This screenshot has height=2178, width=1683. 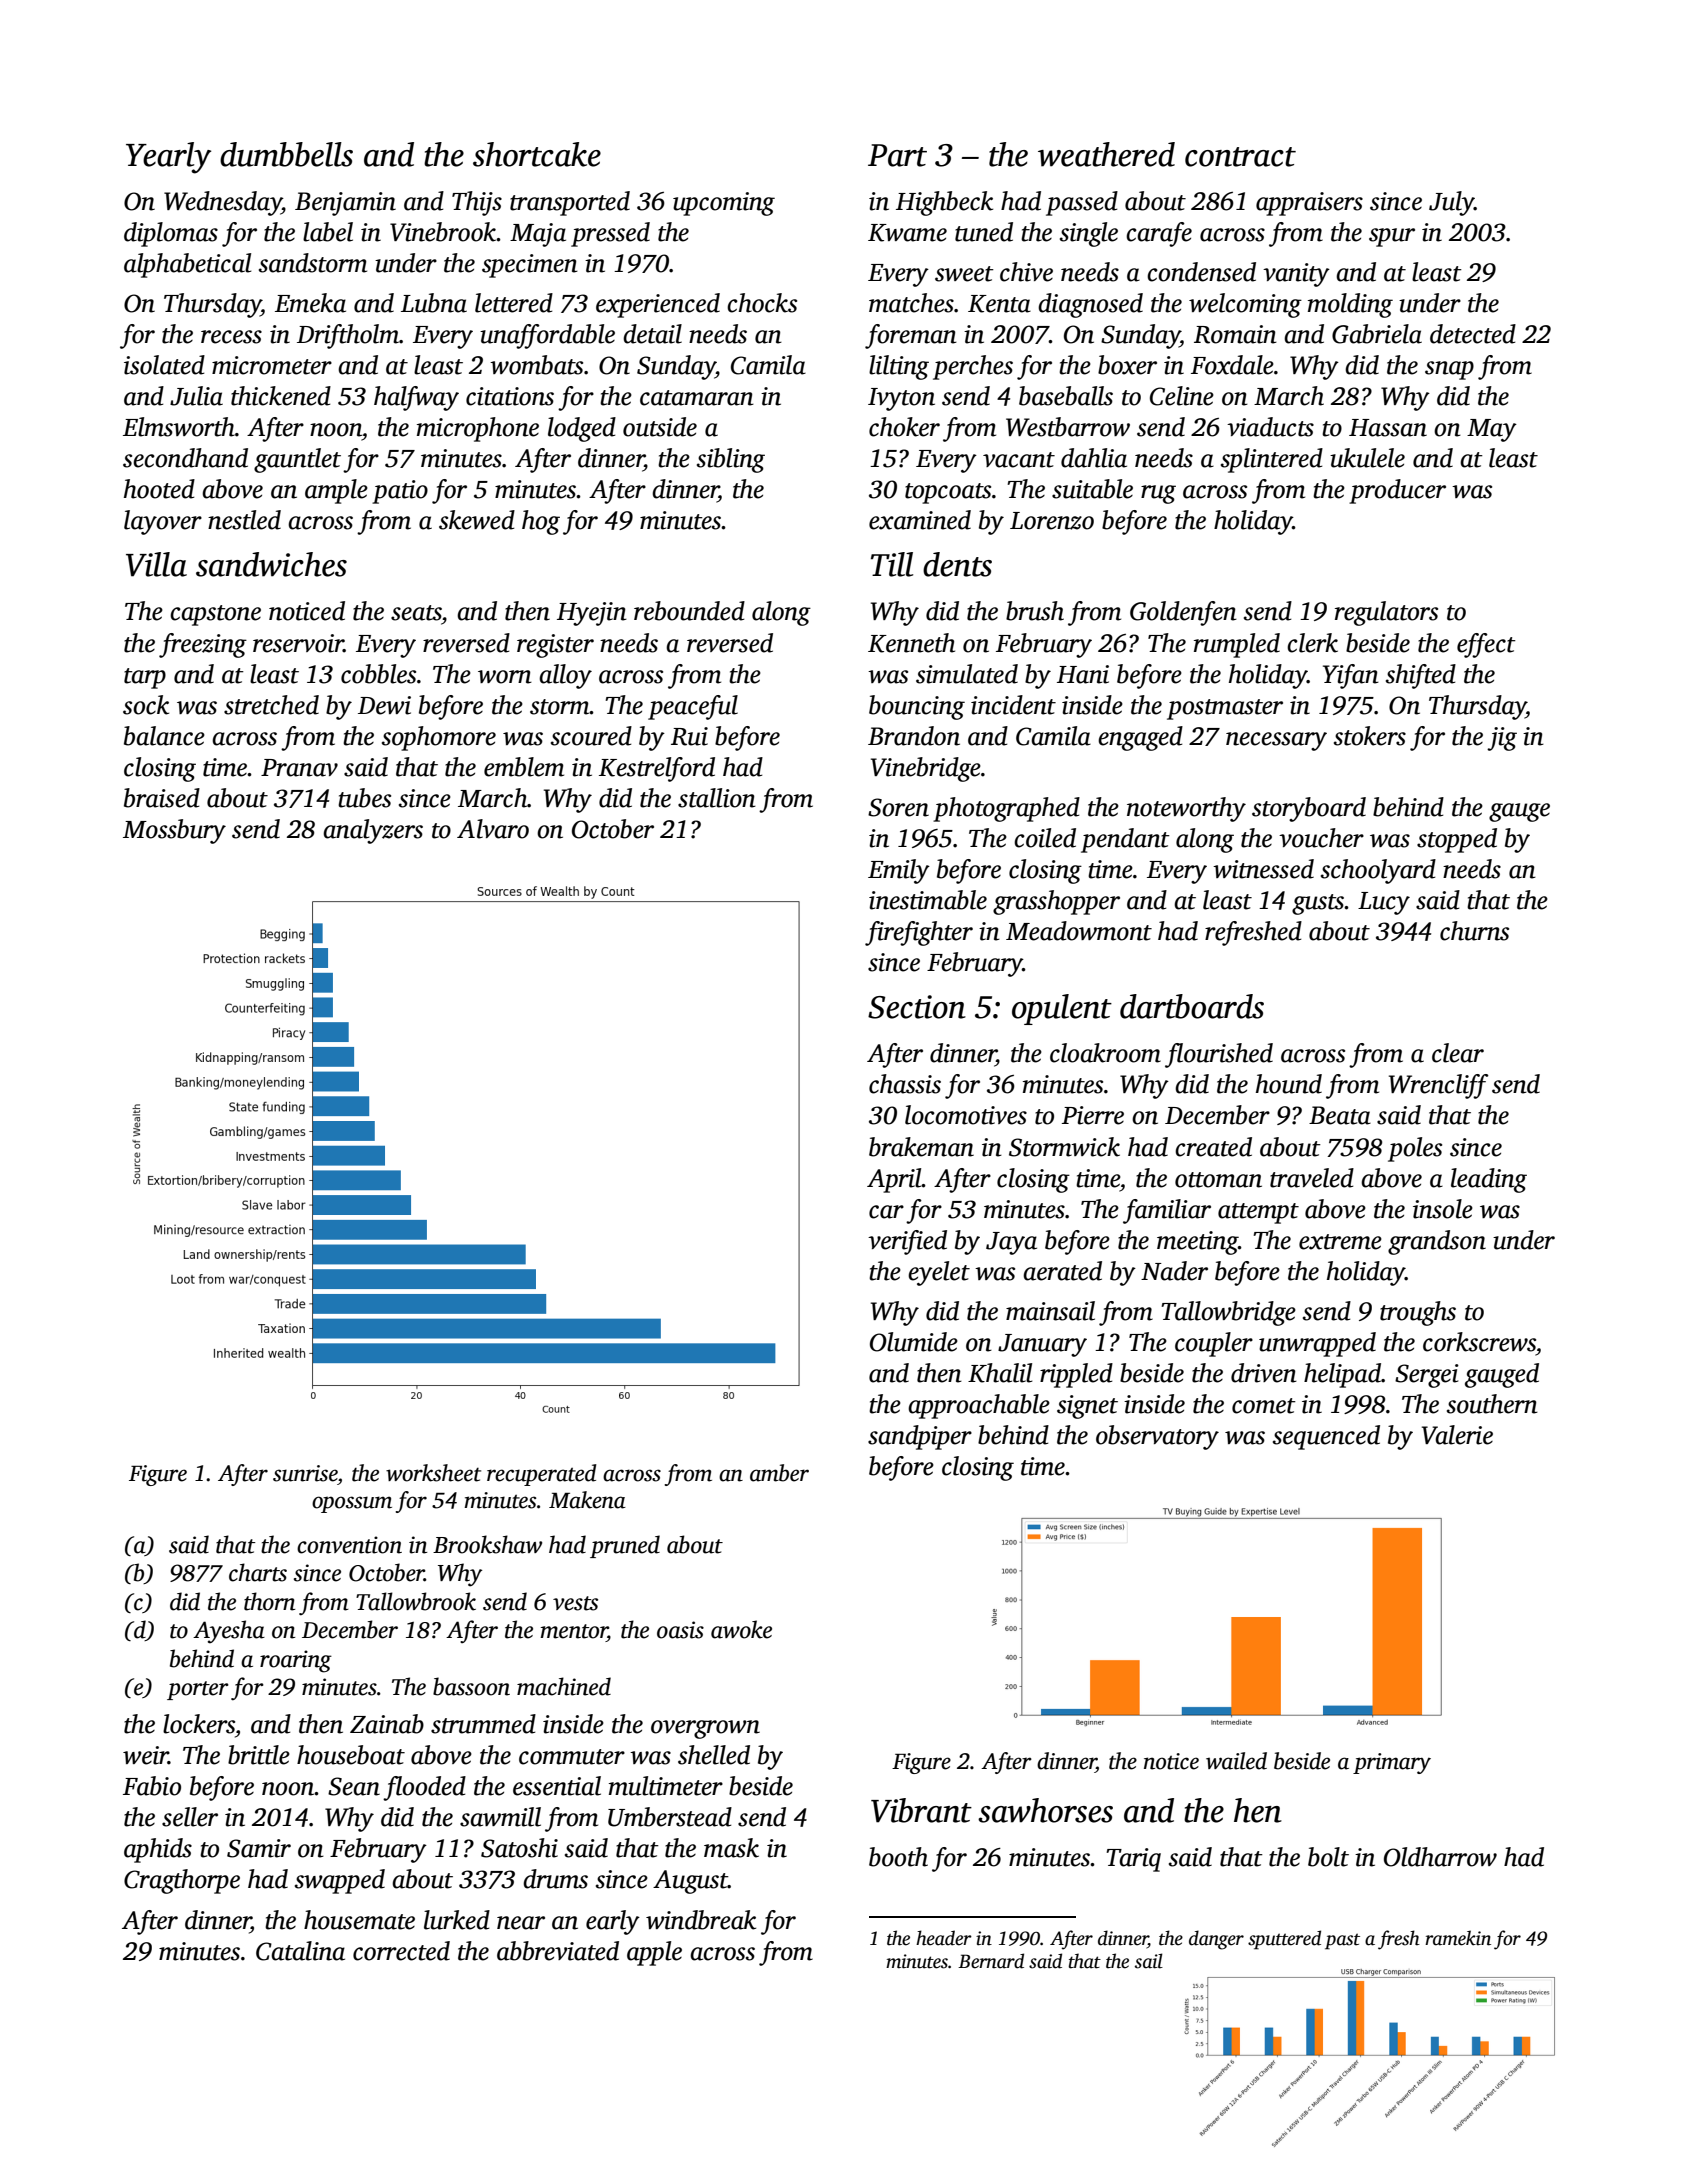 I want to click on lurked, so click(x=457, y=1920).
